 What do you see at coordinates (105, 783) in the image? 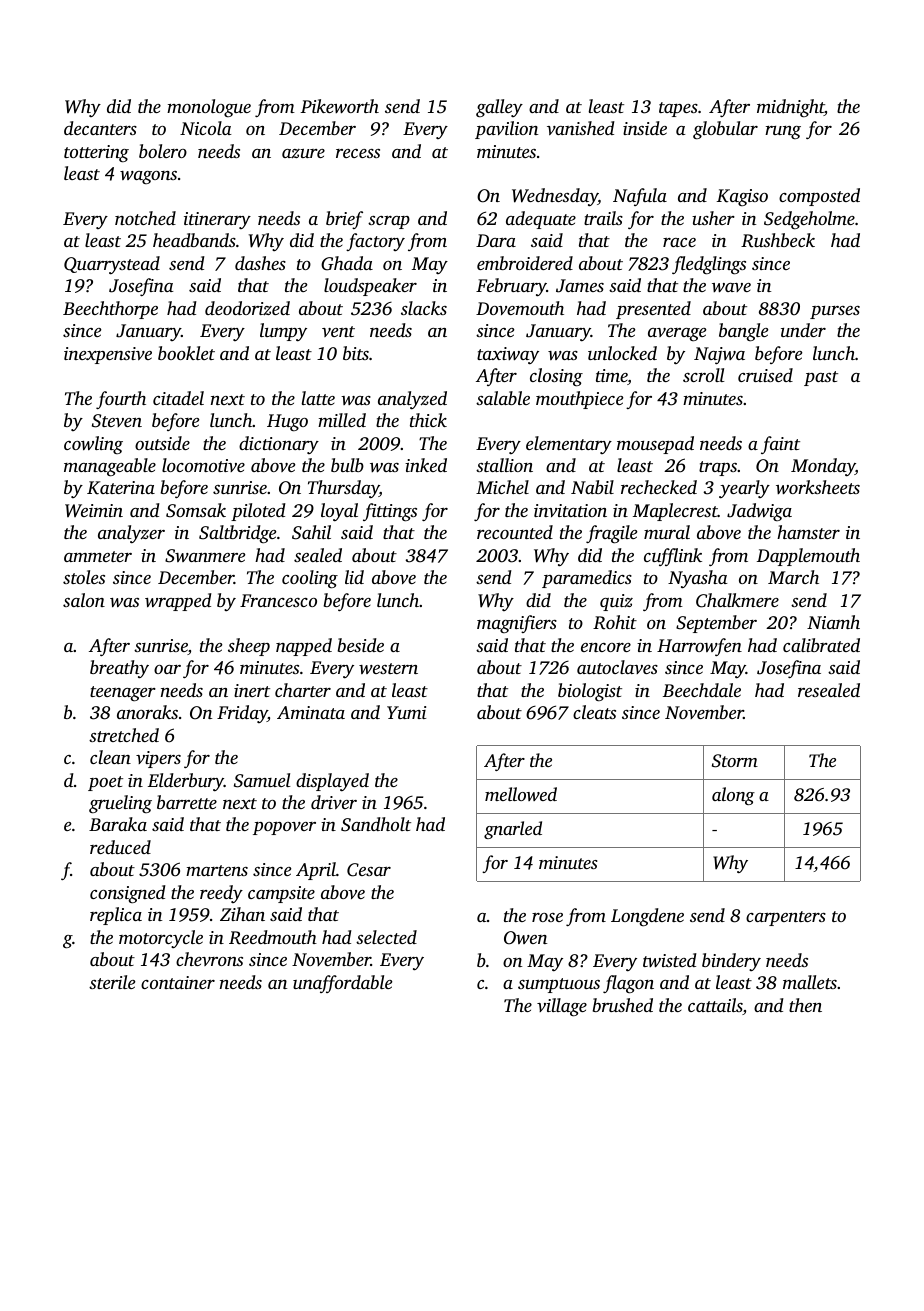
I see `poet` at bounding box center [105, 783].
